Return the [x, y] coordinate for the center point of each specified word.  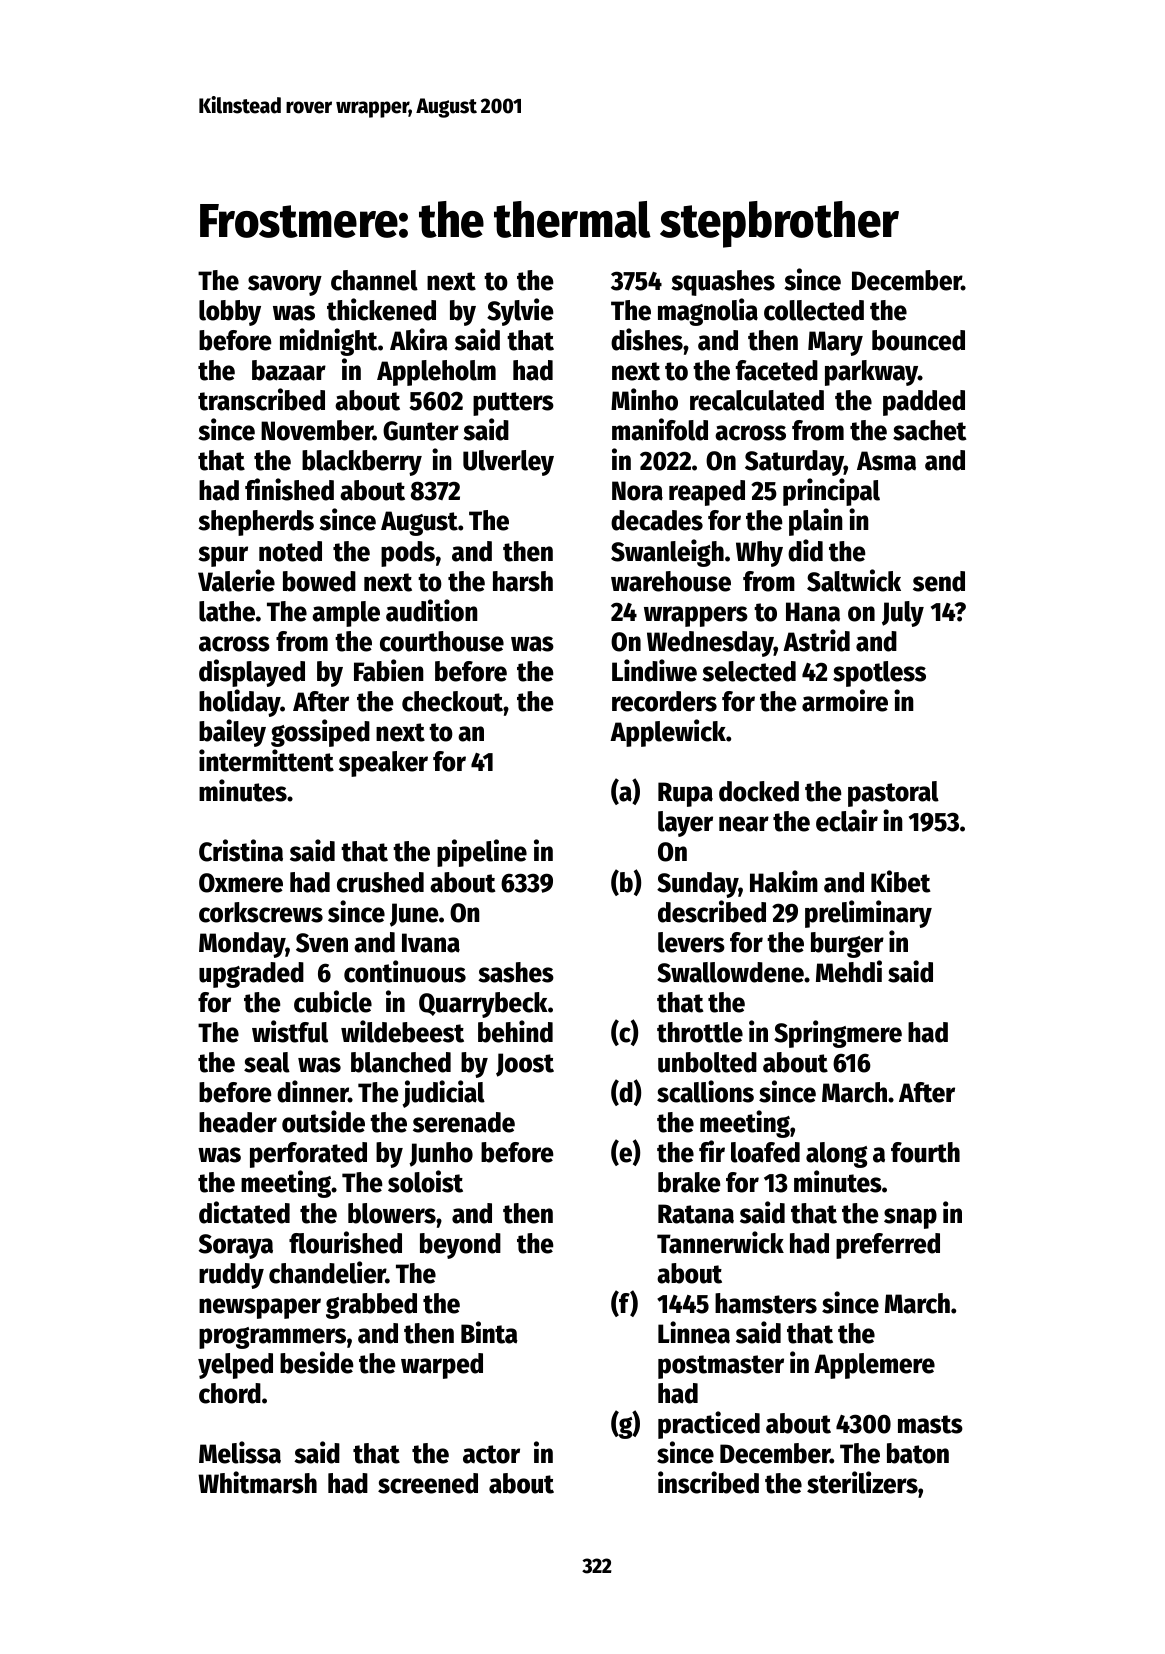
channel [374, 280]
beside [317, 1362]
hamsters [766, 1303]
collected [814, 310]
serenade [464, 1122]
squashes [723, 283]
